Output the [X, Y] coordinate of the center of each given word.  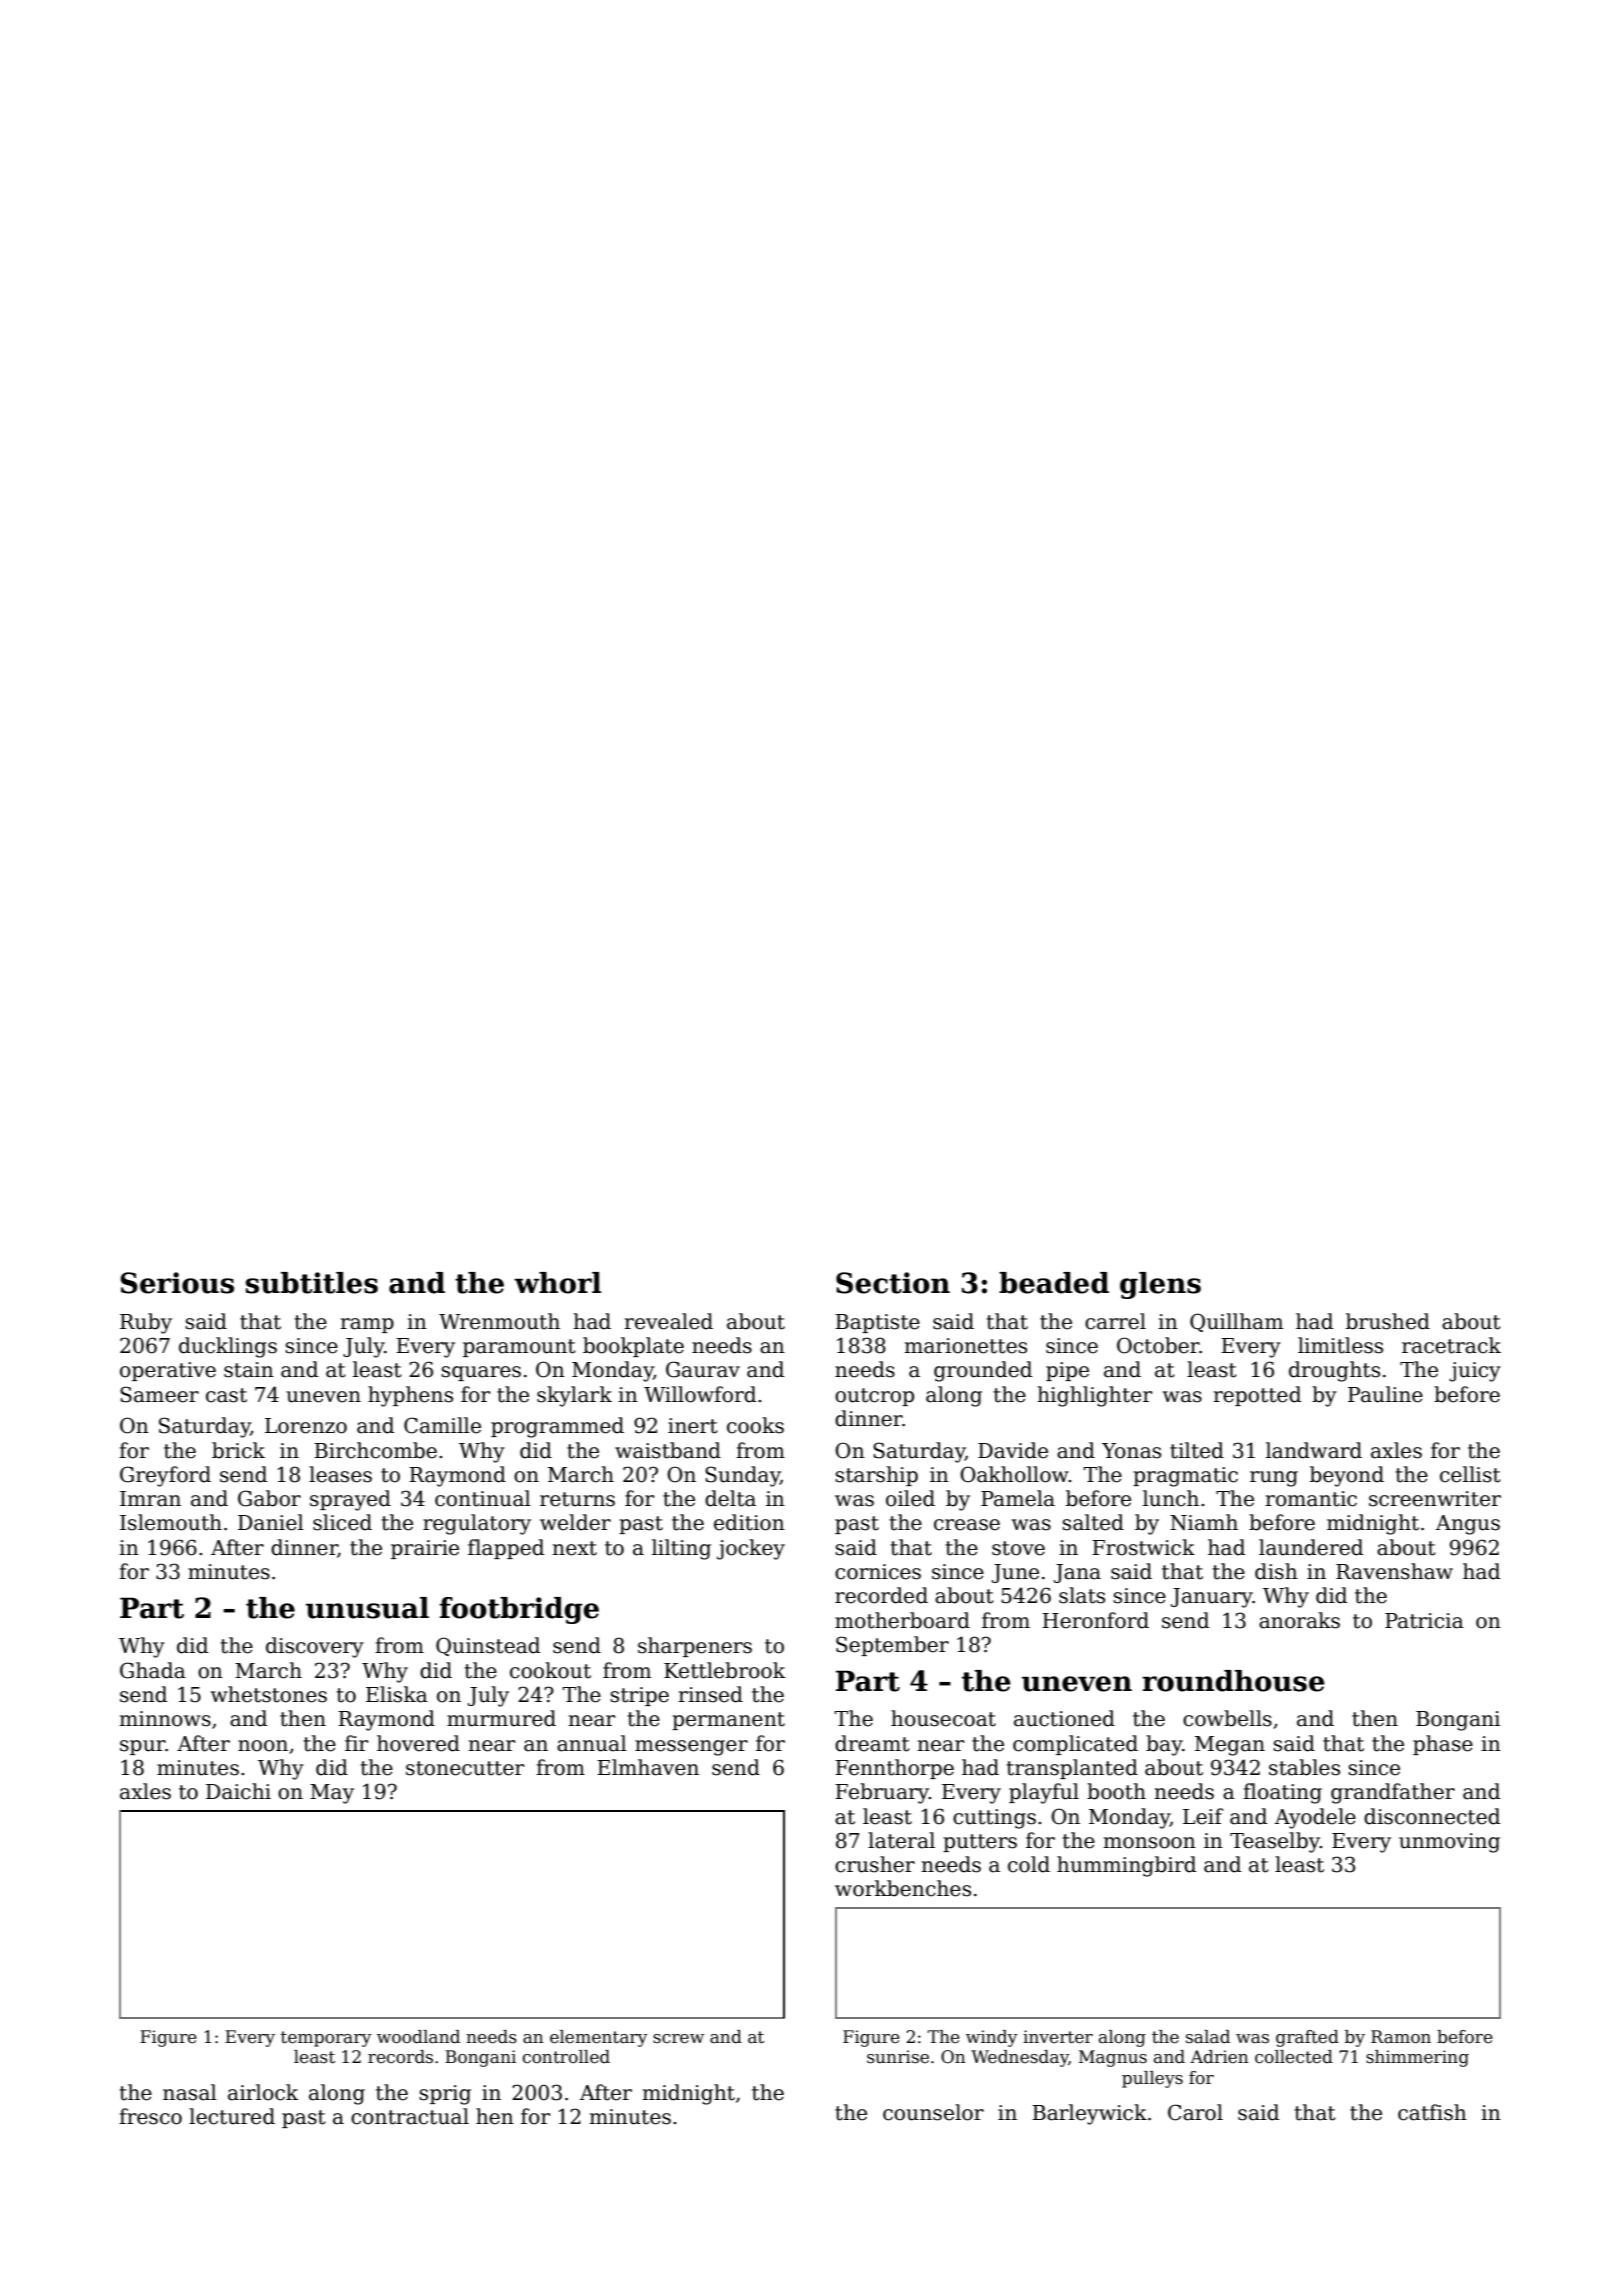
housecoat [943, 1718]
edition [749, 1522]
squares [481, 1373]
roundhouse [1233, 1681]
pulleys [1152, 2079]
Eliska [397, 1694]
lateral [901, 1840]
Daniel [271, 1522]
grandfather [1393, 1793]
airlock [263, 2092]
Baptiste [877, 1323]
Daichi [238, 1791]
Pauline [1385, 1394]
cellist [1470, 1474]
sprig [445, 2095]
